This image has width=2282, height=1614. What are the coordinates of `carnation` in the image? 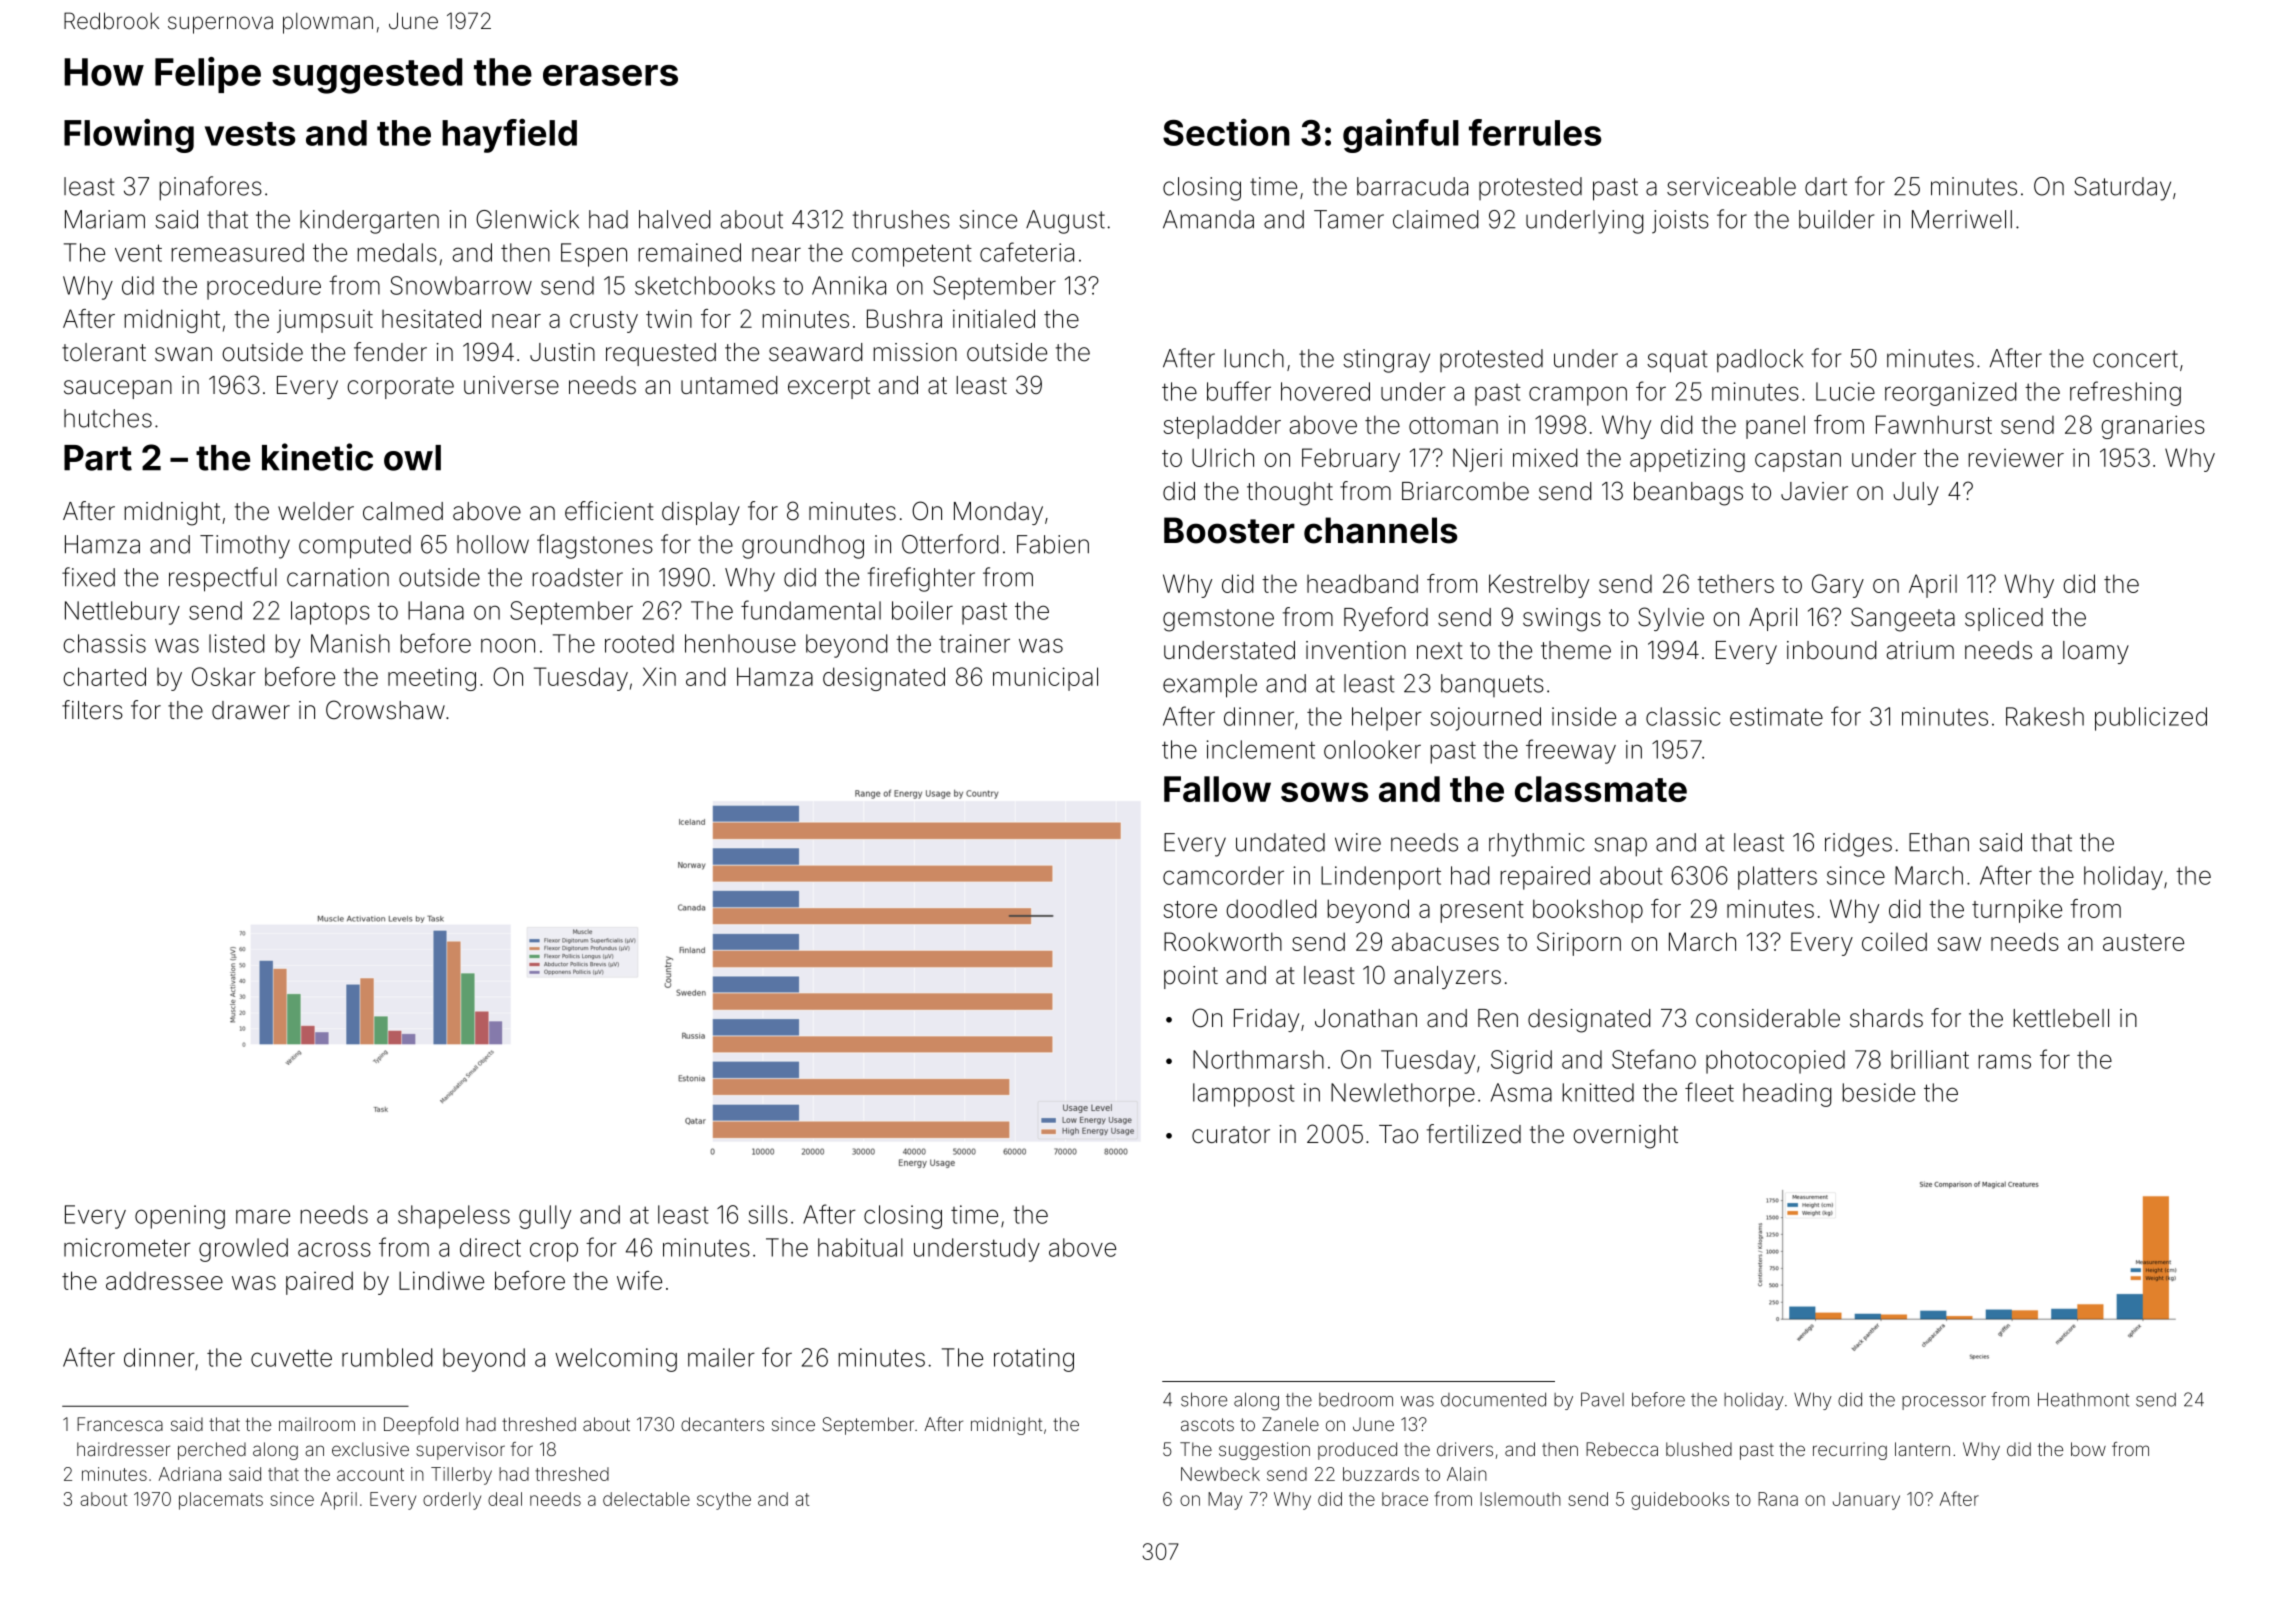 It's located at (338, 577).
